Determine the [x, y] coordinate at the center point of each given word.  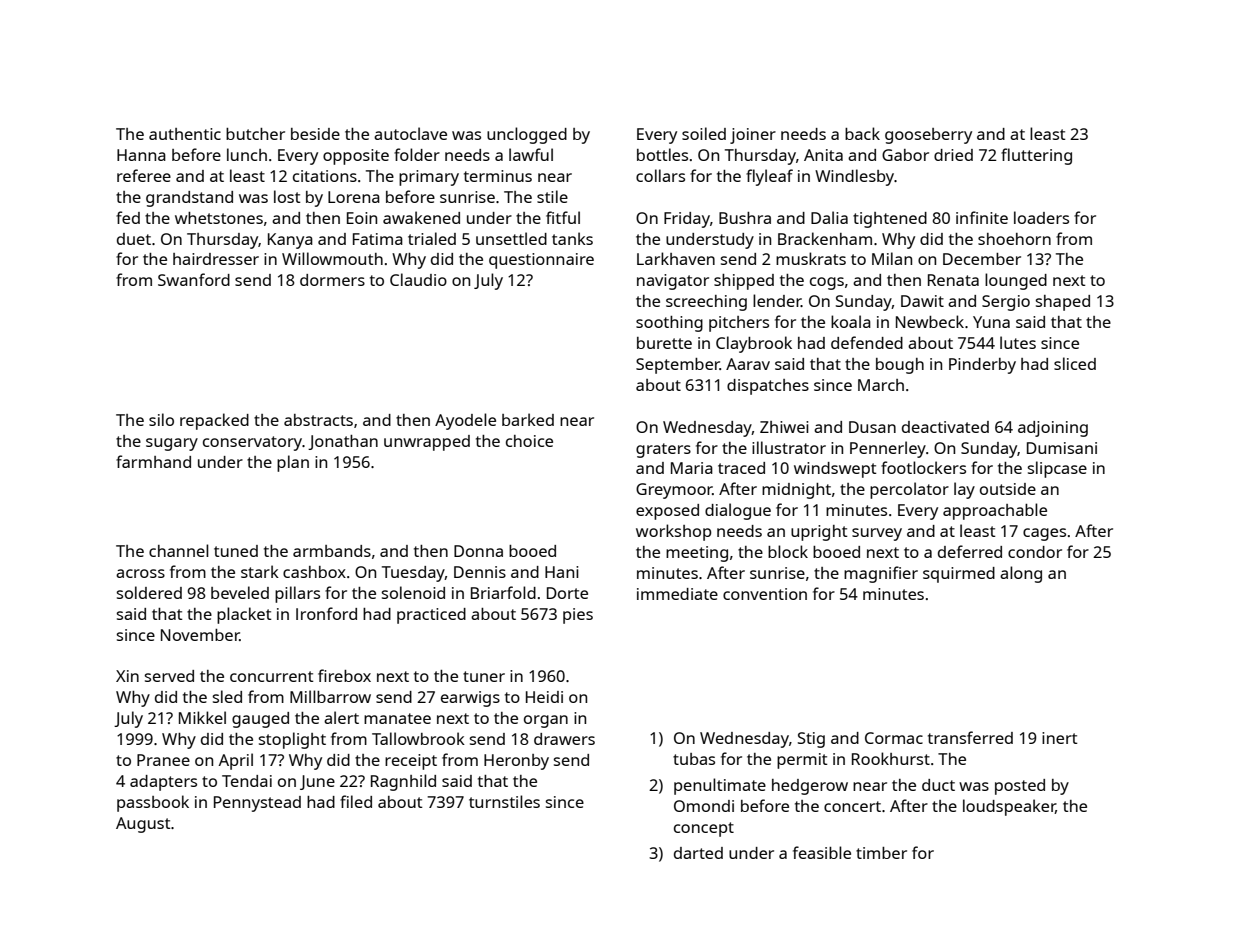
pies [578, 616]
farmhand [153, 461]
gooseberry [928, 136]
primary [429, 178]
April [236, 761]
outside [1008, 489]
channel [179, 550]
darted [698, 853]
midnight [796, 491]
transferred [970, 737]
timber [881, 853]
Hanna [141, 155]
